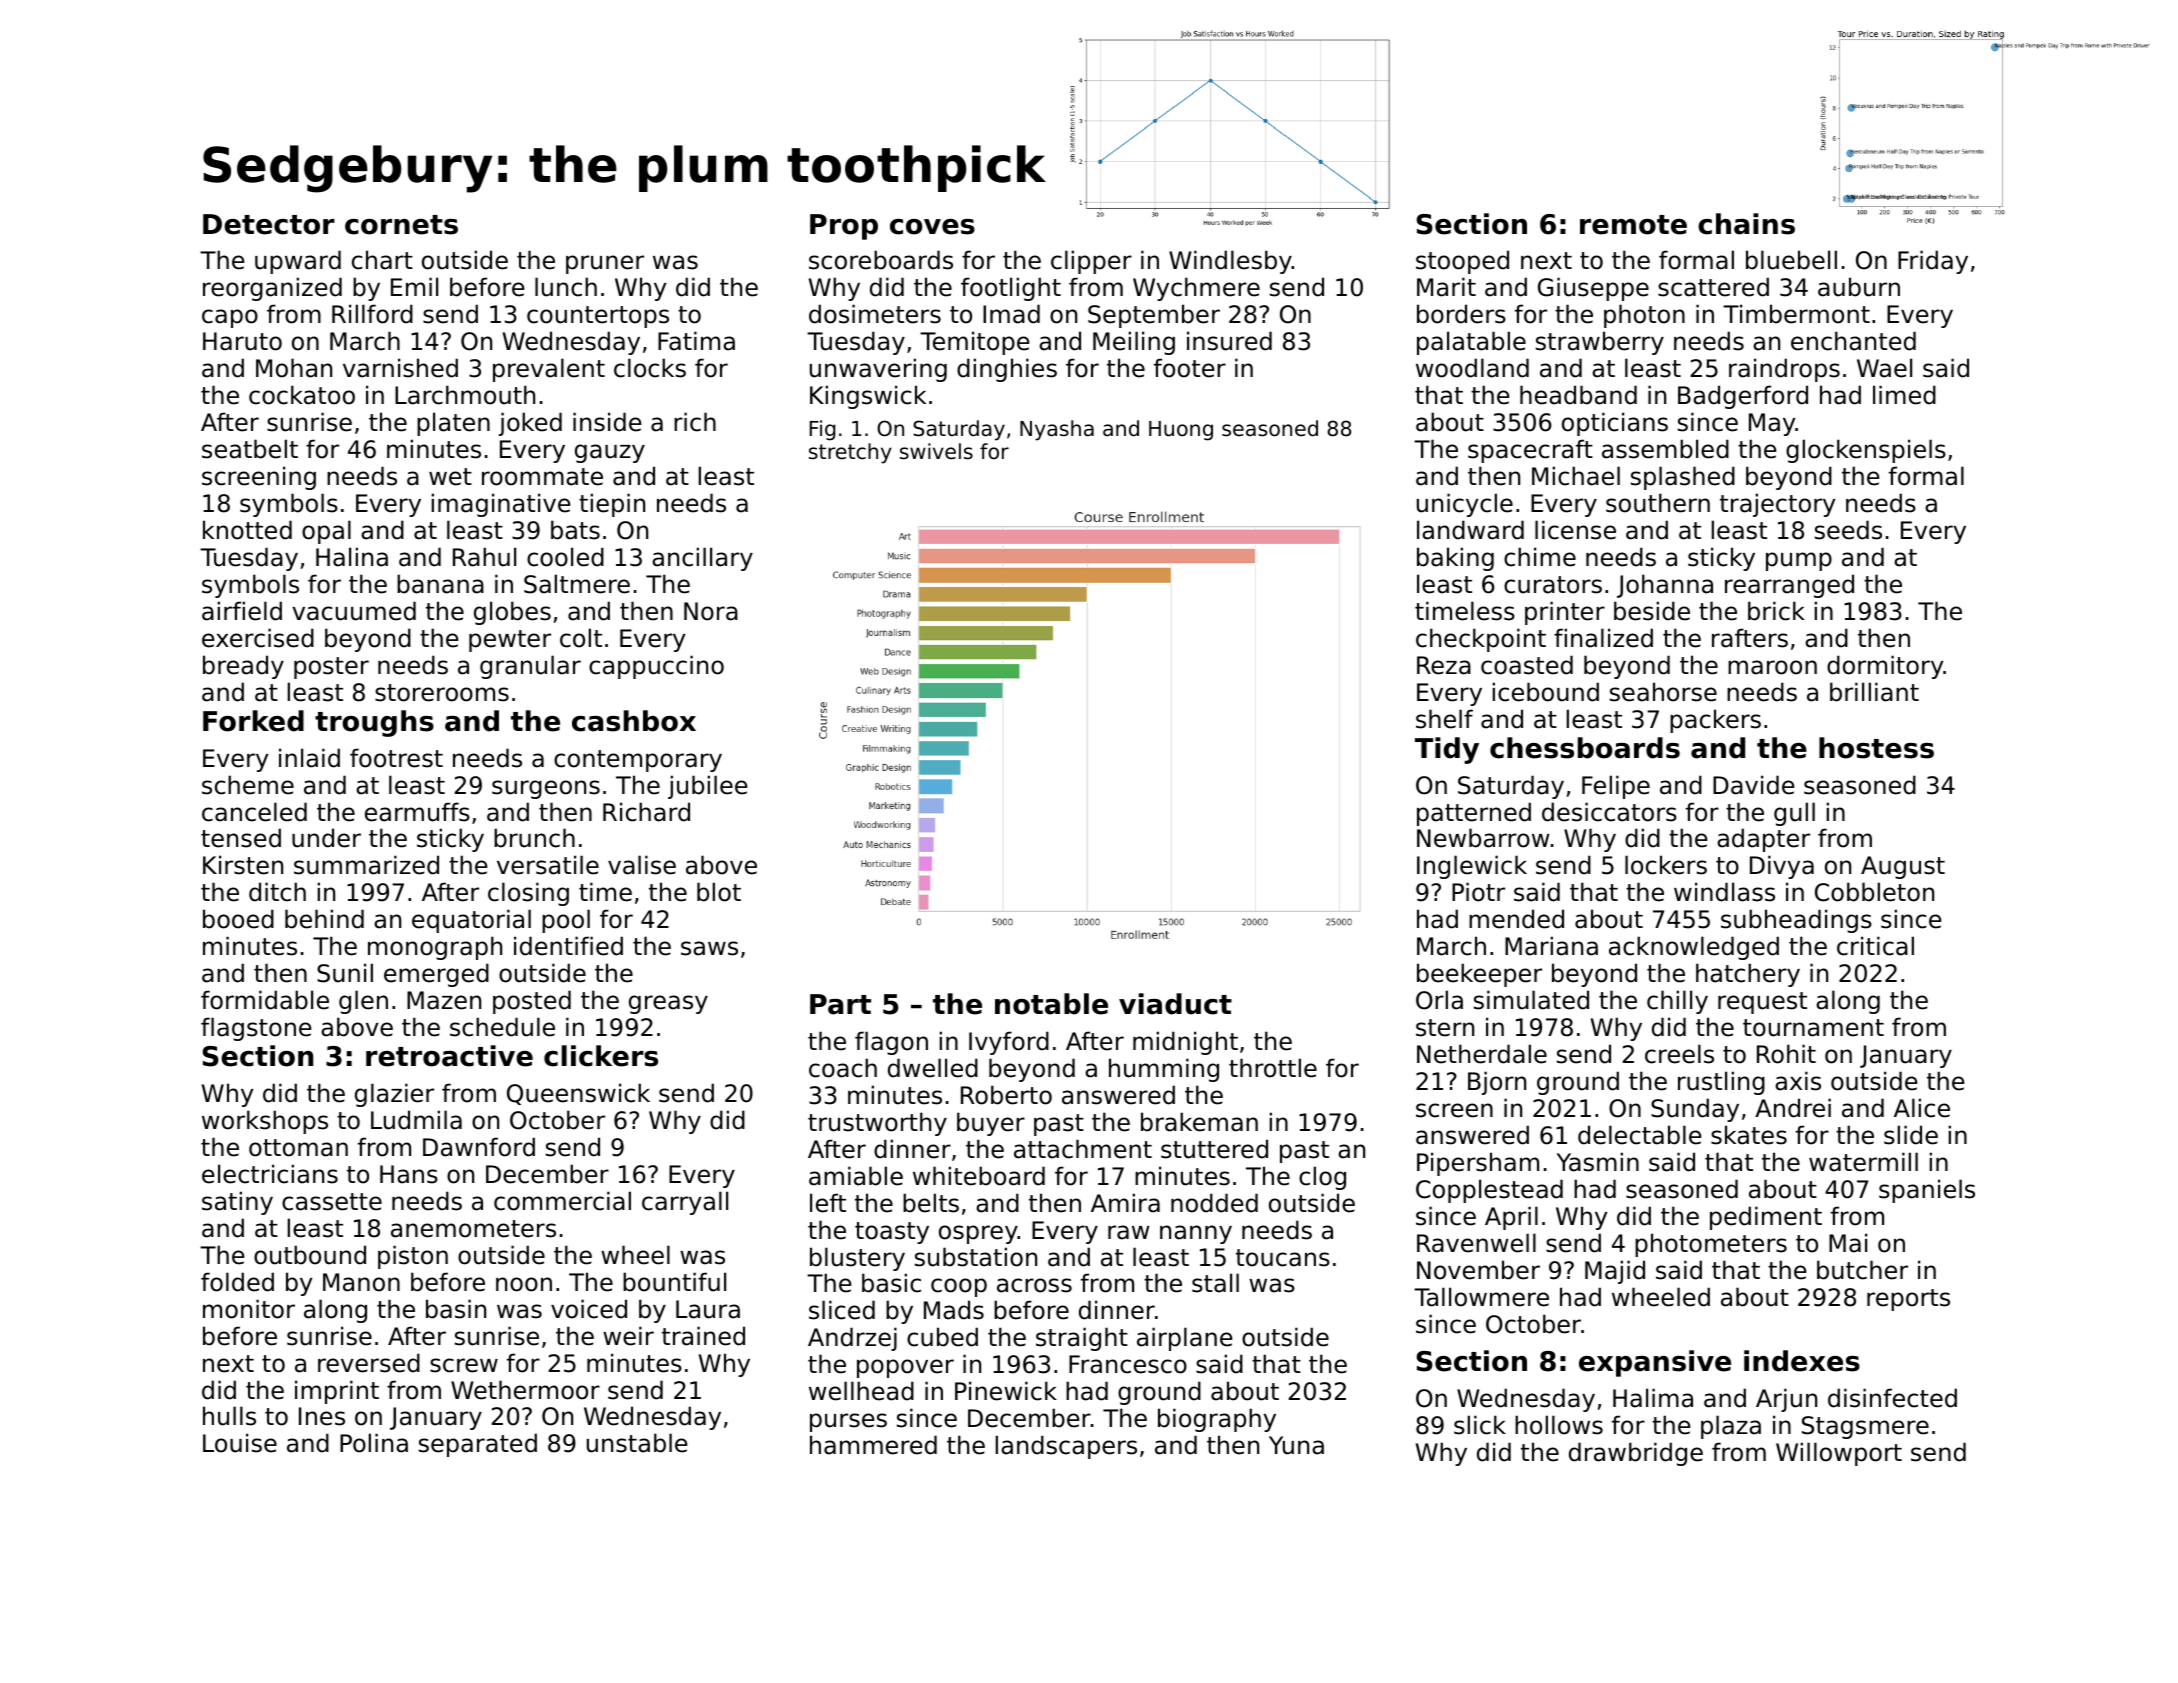 The width and height of the image is (2178, 1683). What do you see at coordinates (1296, 1445) in the image?
I see `Yuna` at bounding box center [1296, 1445].
